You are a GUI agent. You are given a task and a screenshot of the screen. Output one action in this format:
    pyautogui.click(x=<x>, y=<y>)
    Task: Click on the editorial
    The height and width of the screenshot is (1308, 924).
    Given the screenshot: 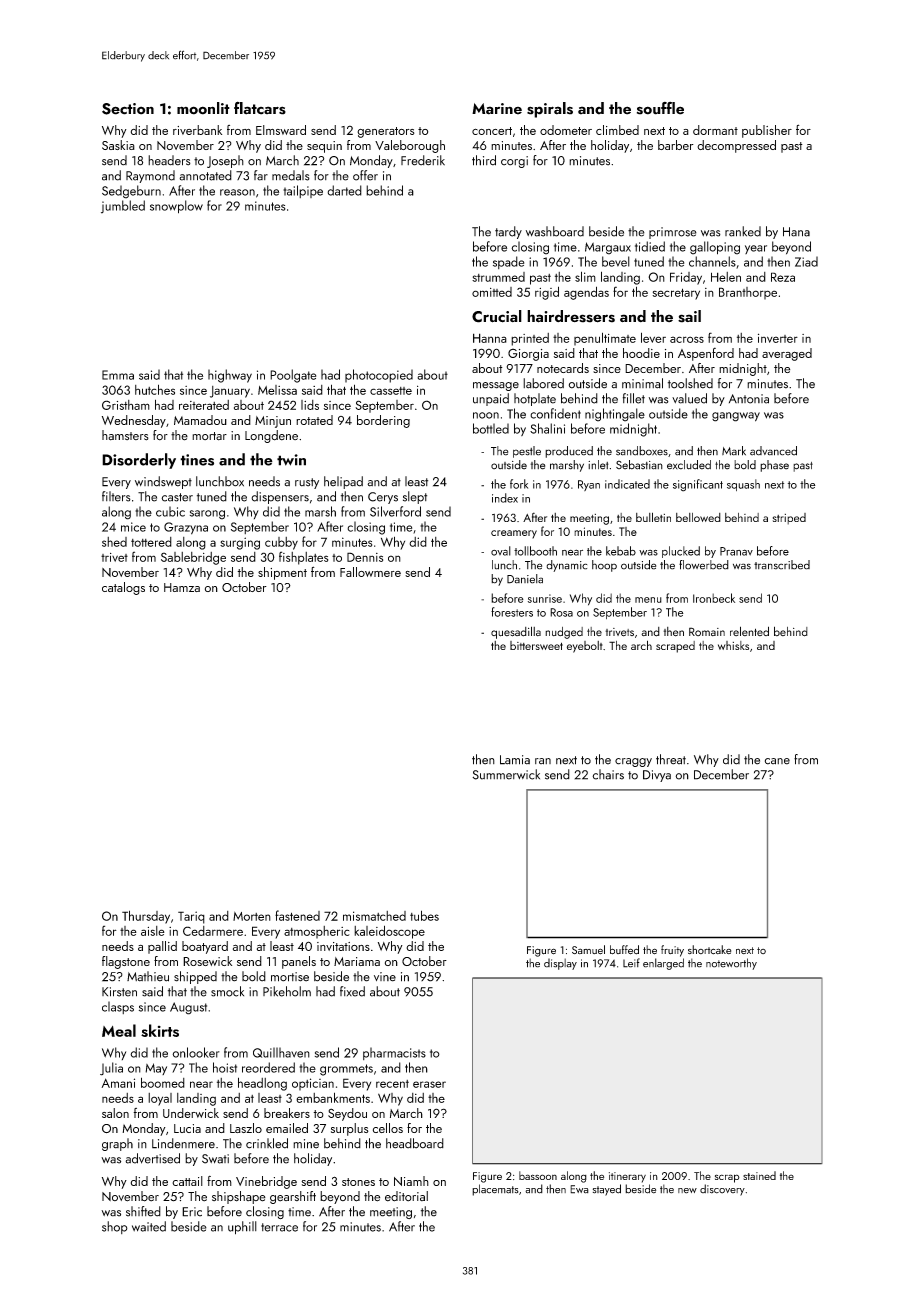 What is the action you would take?
    pyautogui.click(x=406, y=1196)
